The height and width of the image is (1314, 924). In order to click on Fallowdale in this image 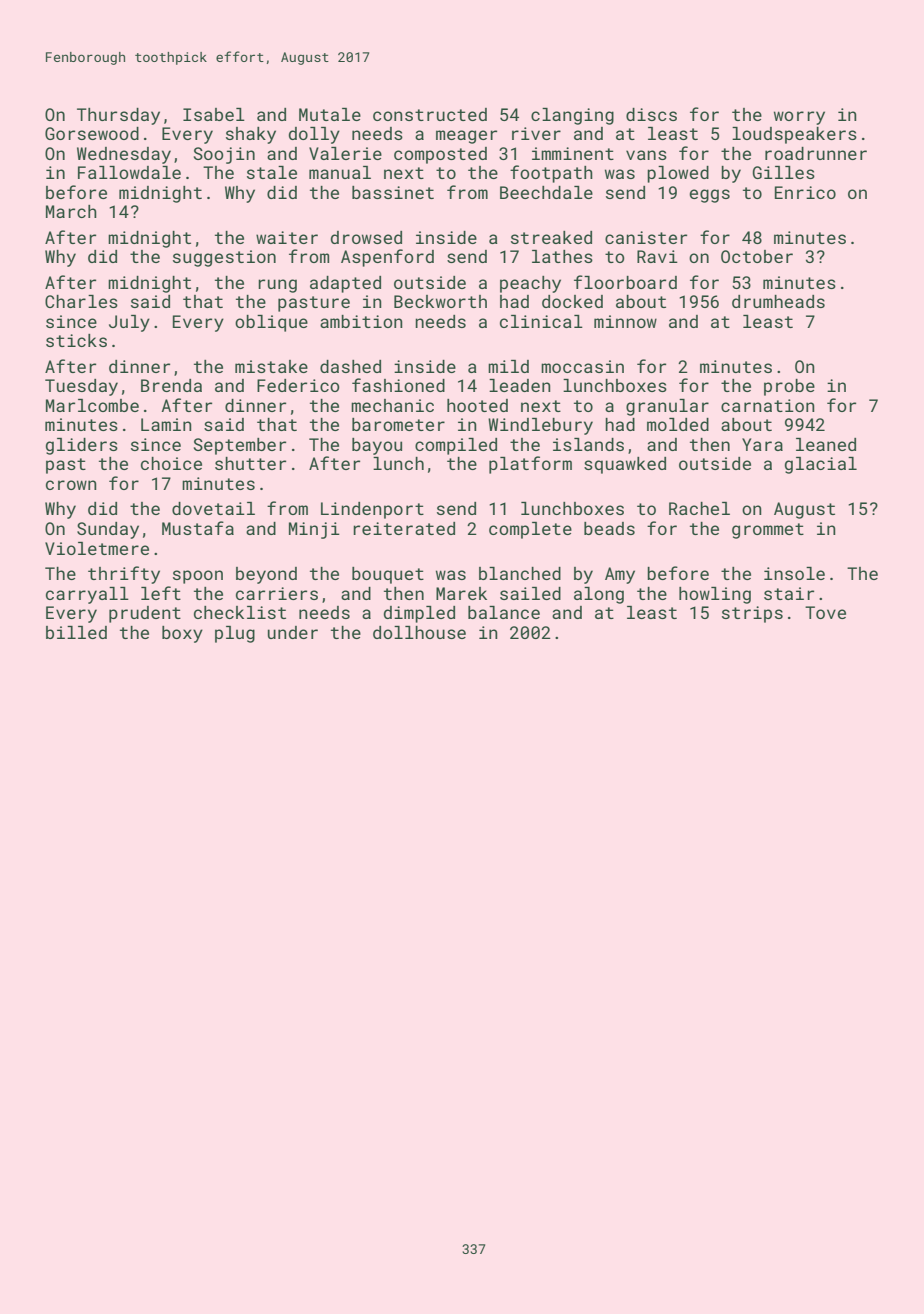, I will do `click(129, 172)`.
